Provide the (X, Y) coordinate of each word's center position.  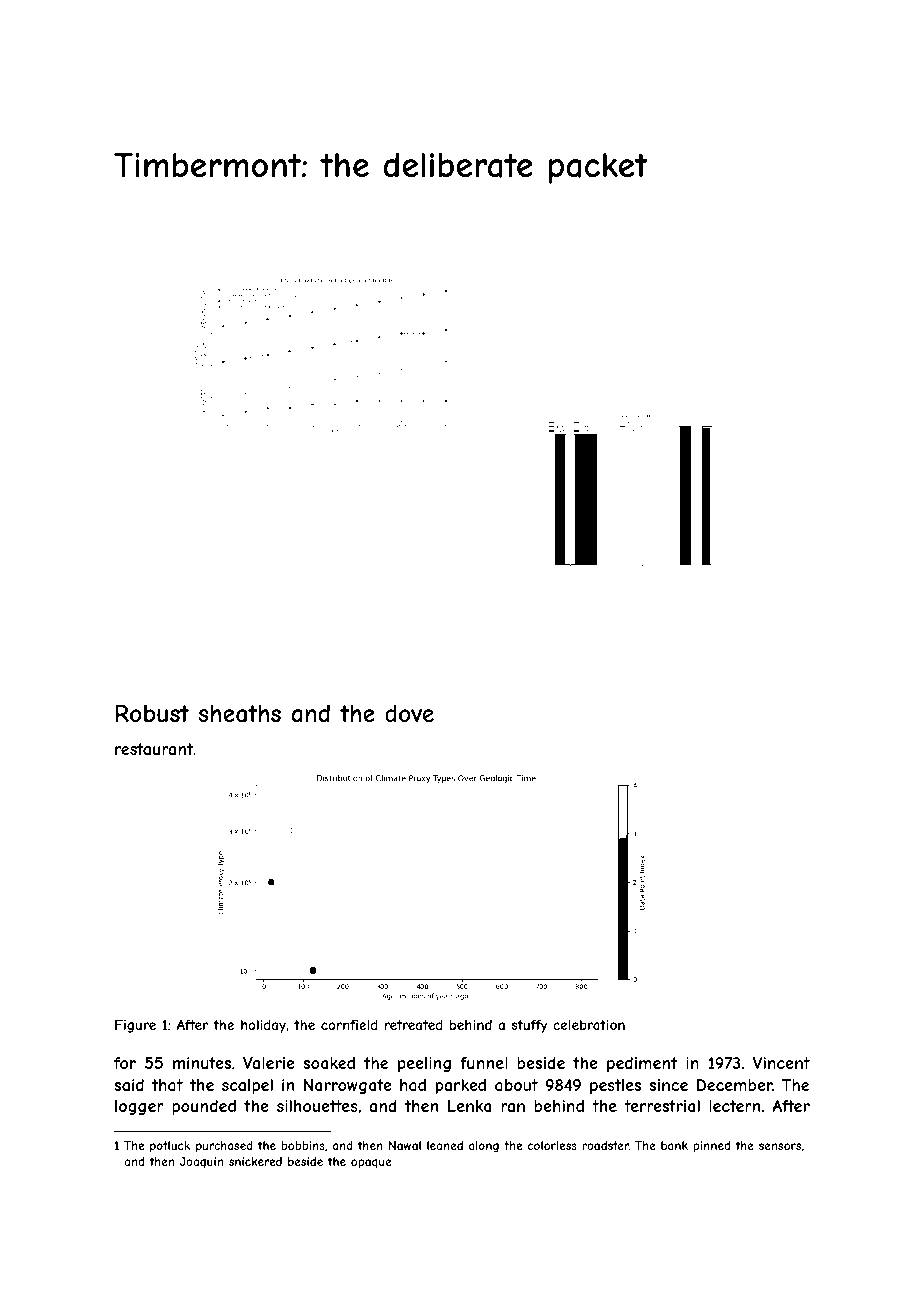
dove (409, 713)
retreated (414, 1025)
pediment (642, 1064)
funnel (484, 1063)
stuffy (530, 1026)
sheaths (239, 714)
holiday (263, 1026)
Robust (152, 713)
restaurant (154, 749)
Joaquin (201, 1162)
